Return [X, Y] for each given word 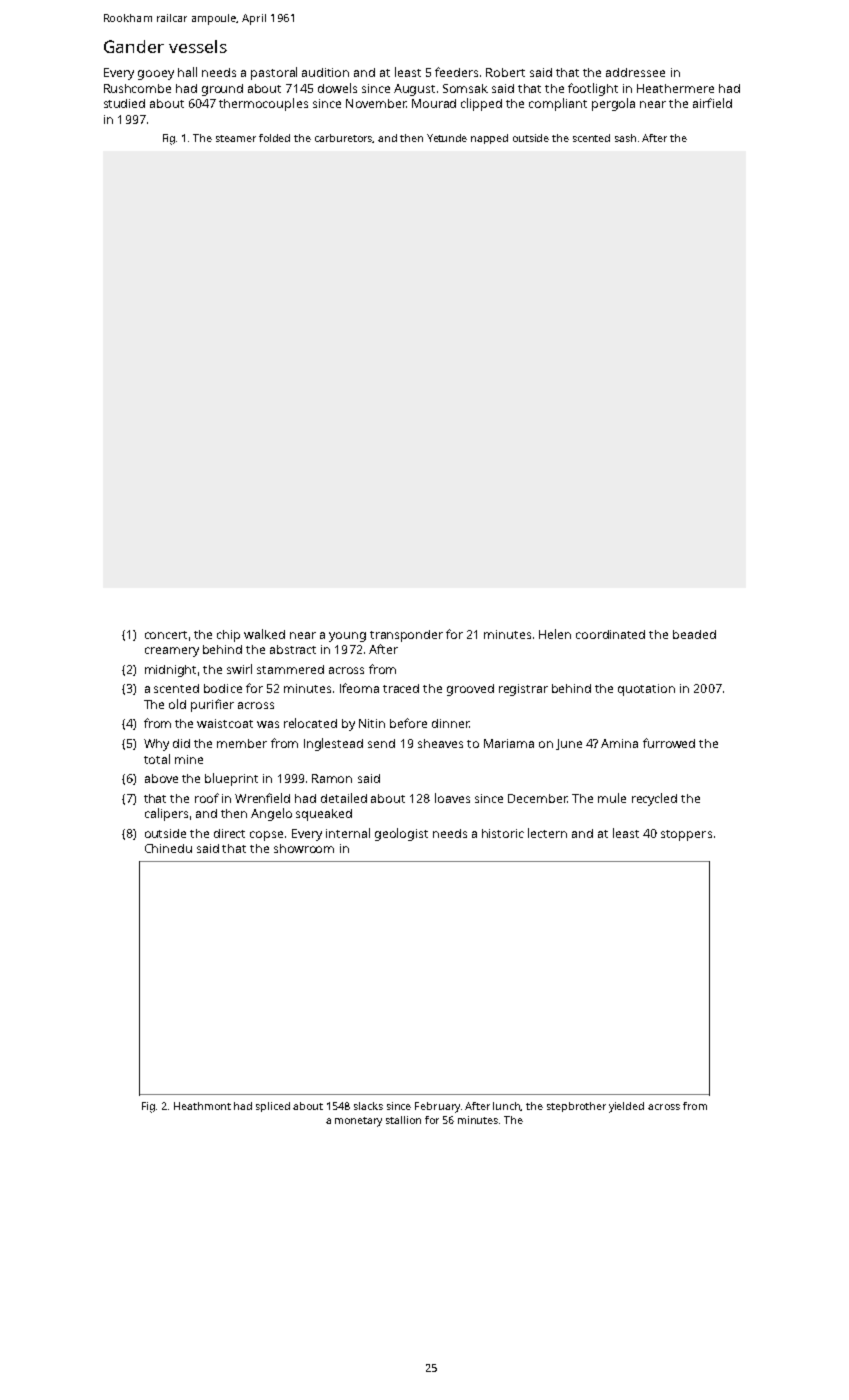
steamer [236, 138]
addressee [635, 72]
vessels [198, 46]
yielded [626, 1107]
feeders [456, 72]
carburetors [344, 138]
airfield [712, 103]
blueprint [231, 779]
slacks [368, 1106]
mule [612, 798]
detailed [344, 798]
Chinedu [168, 848]
